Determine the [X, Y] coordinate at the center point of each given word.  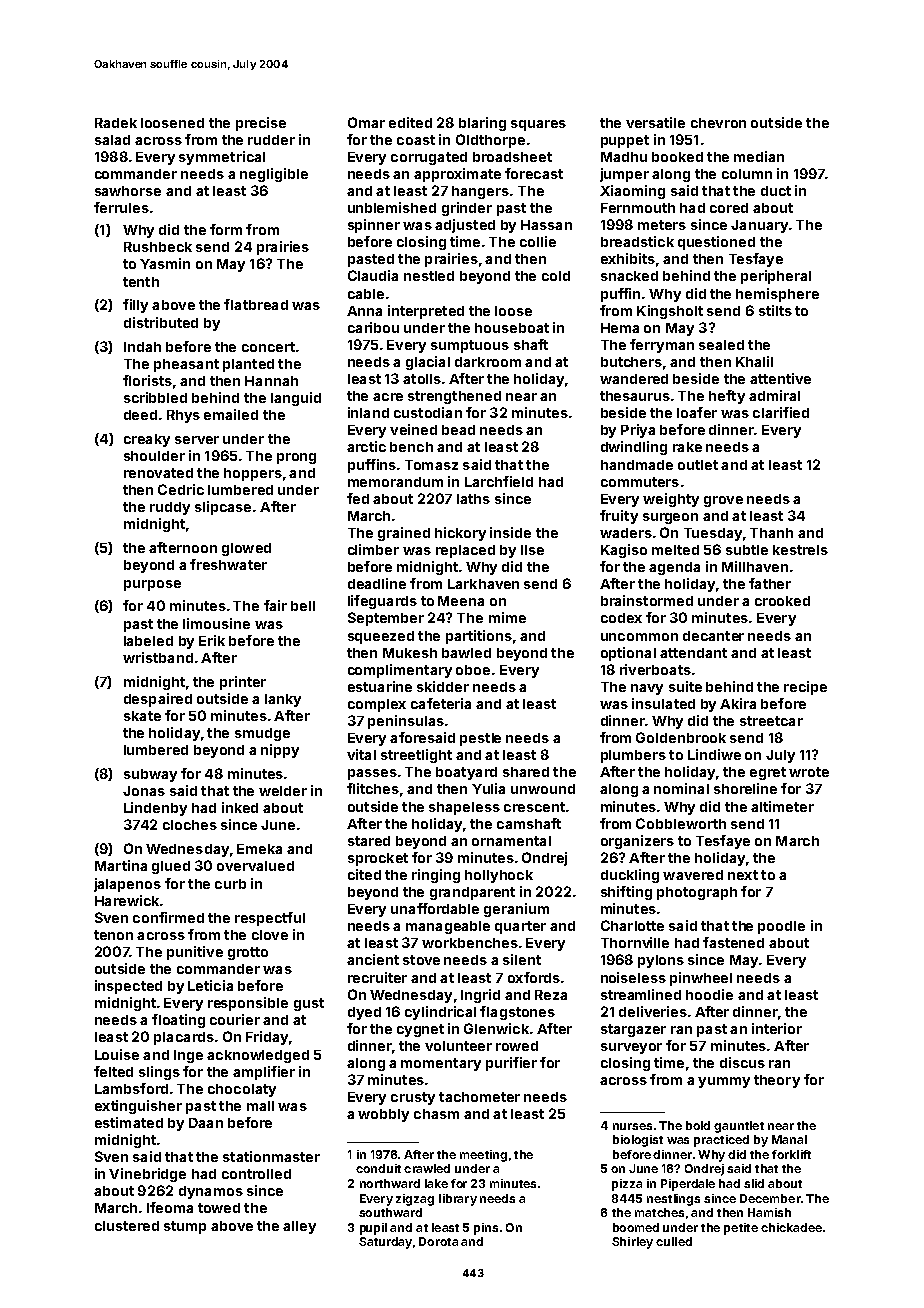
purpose [152, 585]
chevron [718, 123]
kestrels [800, 550]
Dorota [438, 1241]
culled [674, 1241]
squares [538, 125]
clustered [127, 1226]
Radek [116, 123]
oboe [473, 670]
